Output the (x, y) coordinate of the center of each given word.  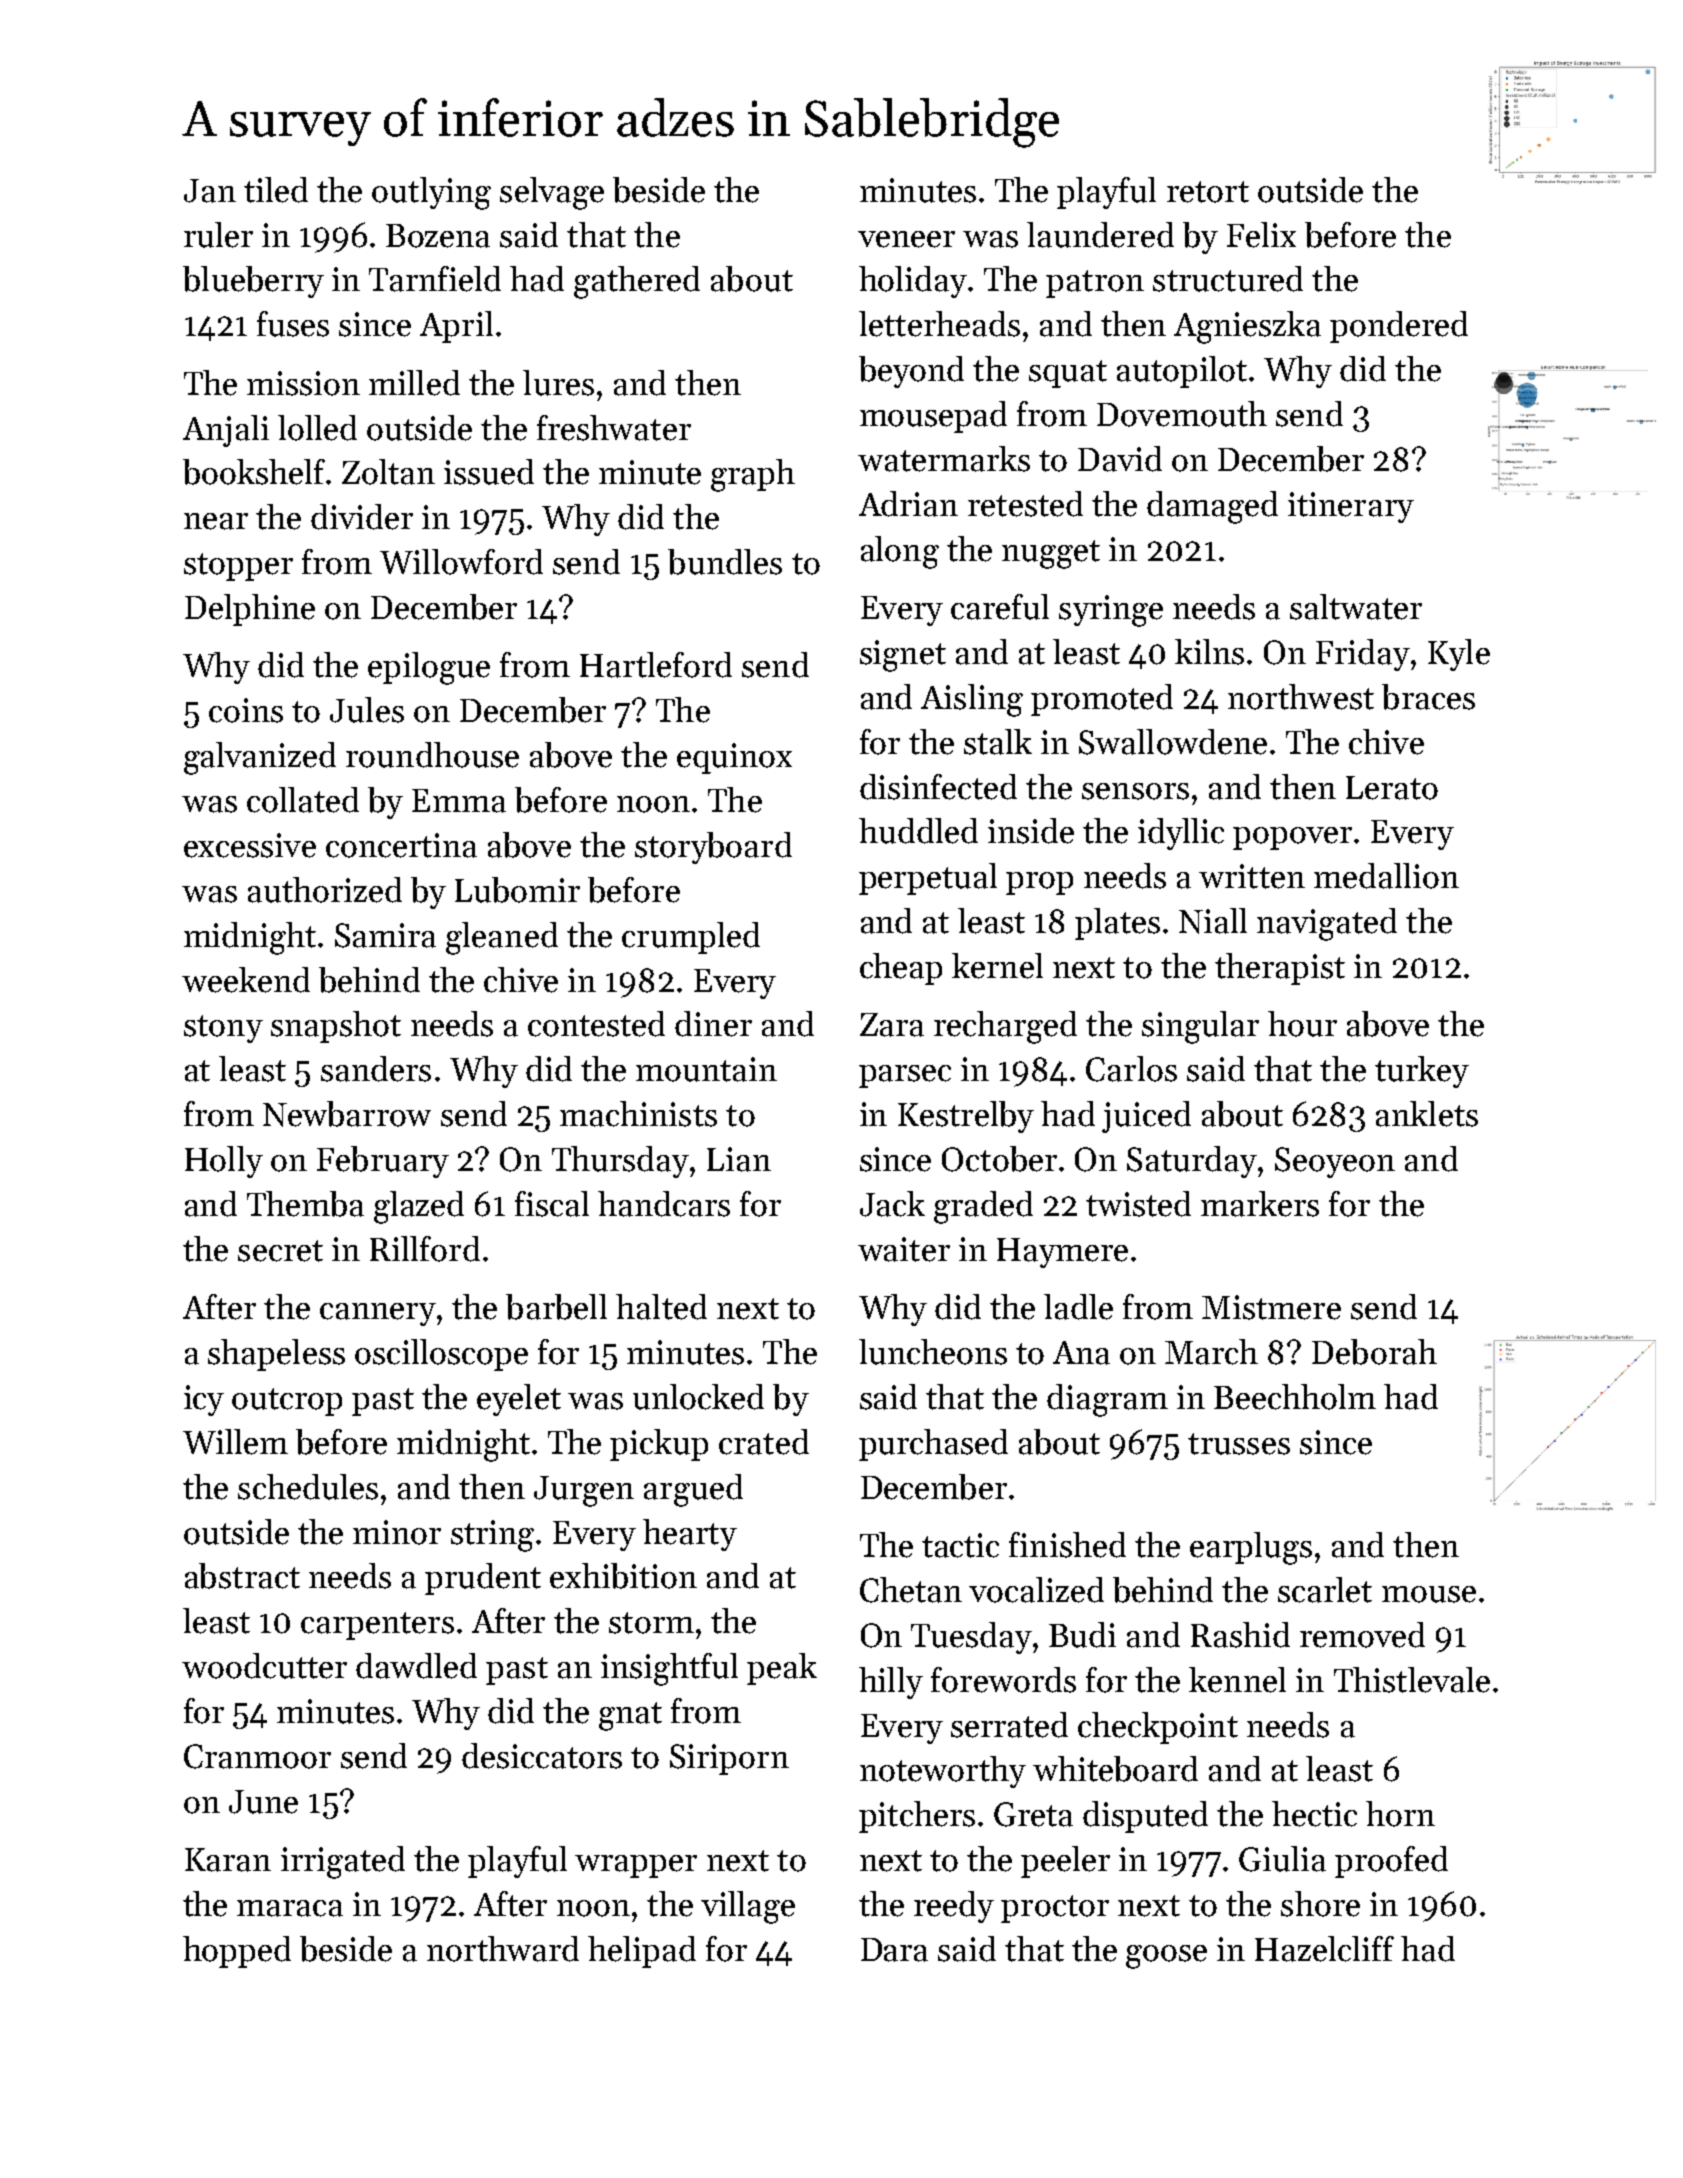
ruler (218, 235)
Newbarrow (347, 1114)
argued (693, 1490)
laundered (1100, 235)
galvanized (260, 758)
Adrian (908, 504)
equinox (734, 758)
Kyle (1459, 655)
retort (1208, 192)
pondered (1399, 327)
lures (558, 383)
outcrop (287, 1402)
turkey (1422, 1072)
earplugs (1251, 1548)
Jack (892, 1204)
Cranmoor (257, 1756)
